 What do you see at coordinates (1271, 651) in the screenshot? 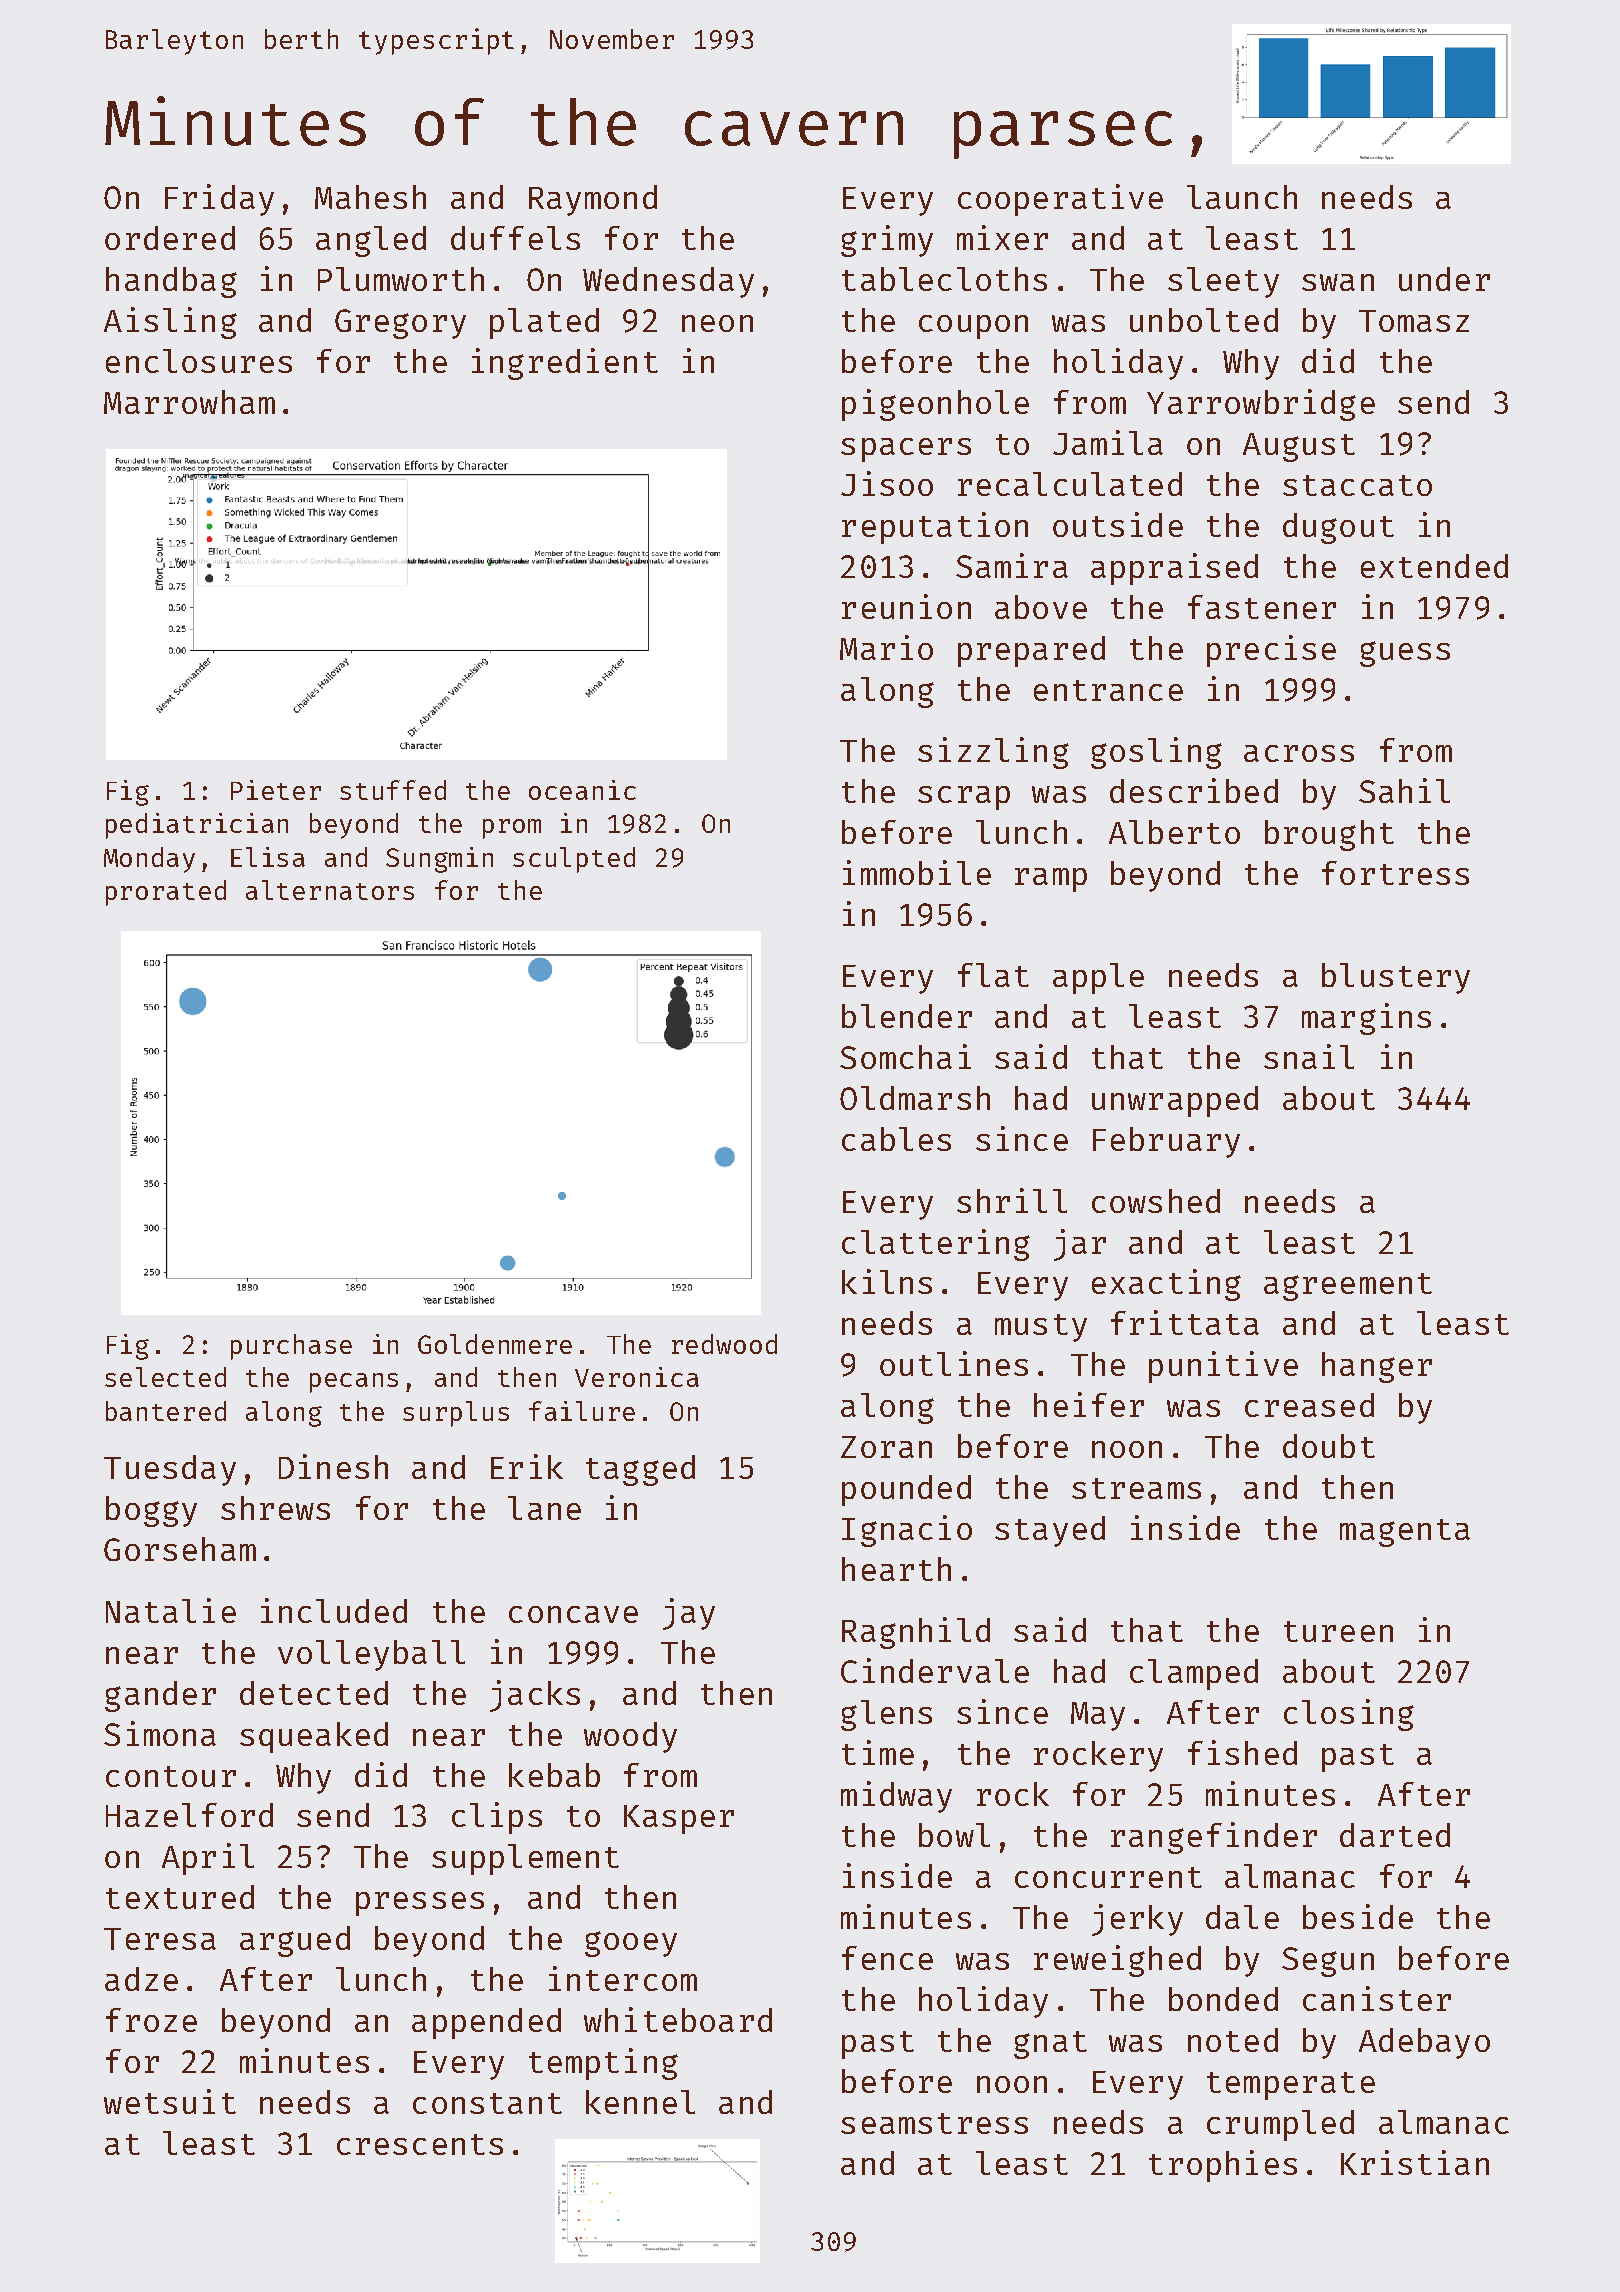
I see `precise` at bounding box center [1271, 651].
